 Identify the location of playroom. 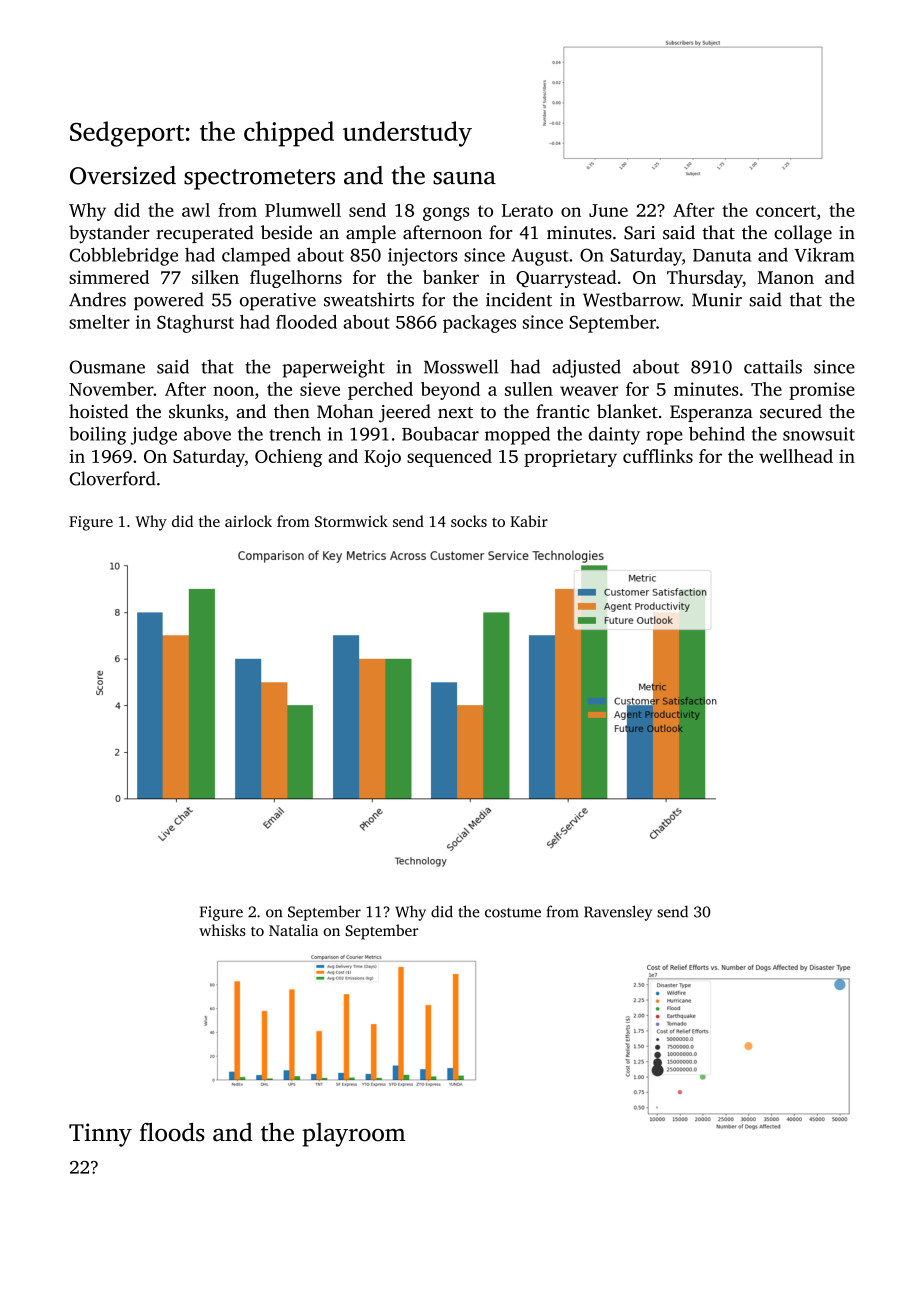
(354, 1135).
